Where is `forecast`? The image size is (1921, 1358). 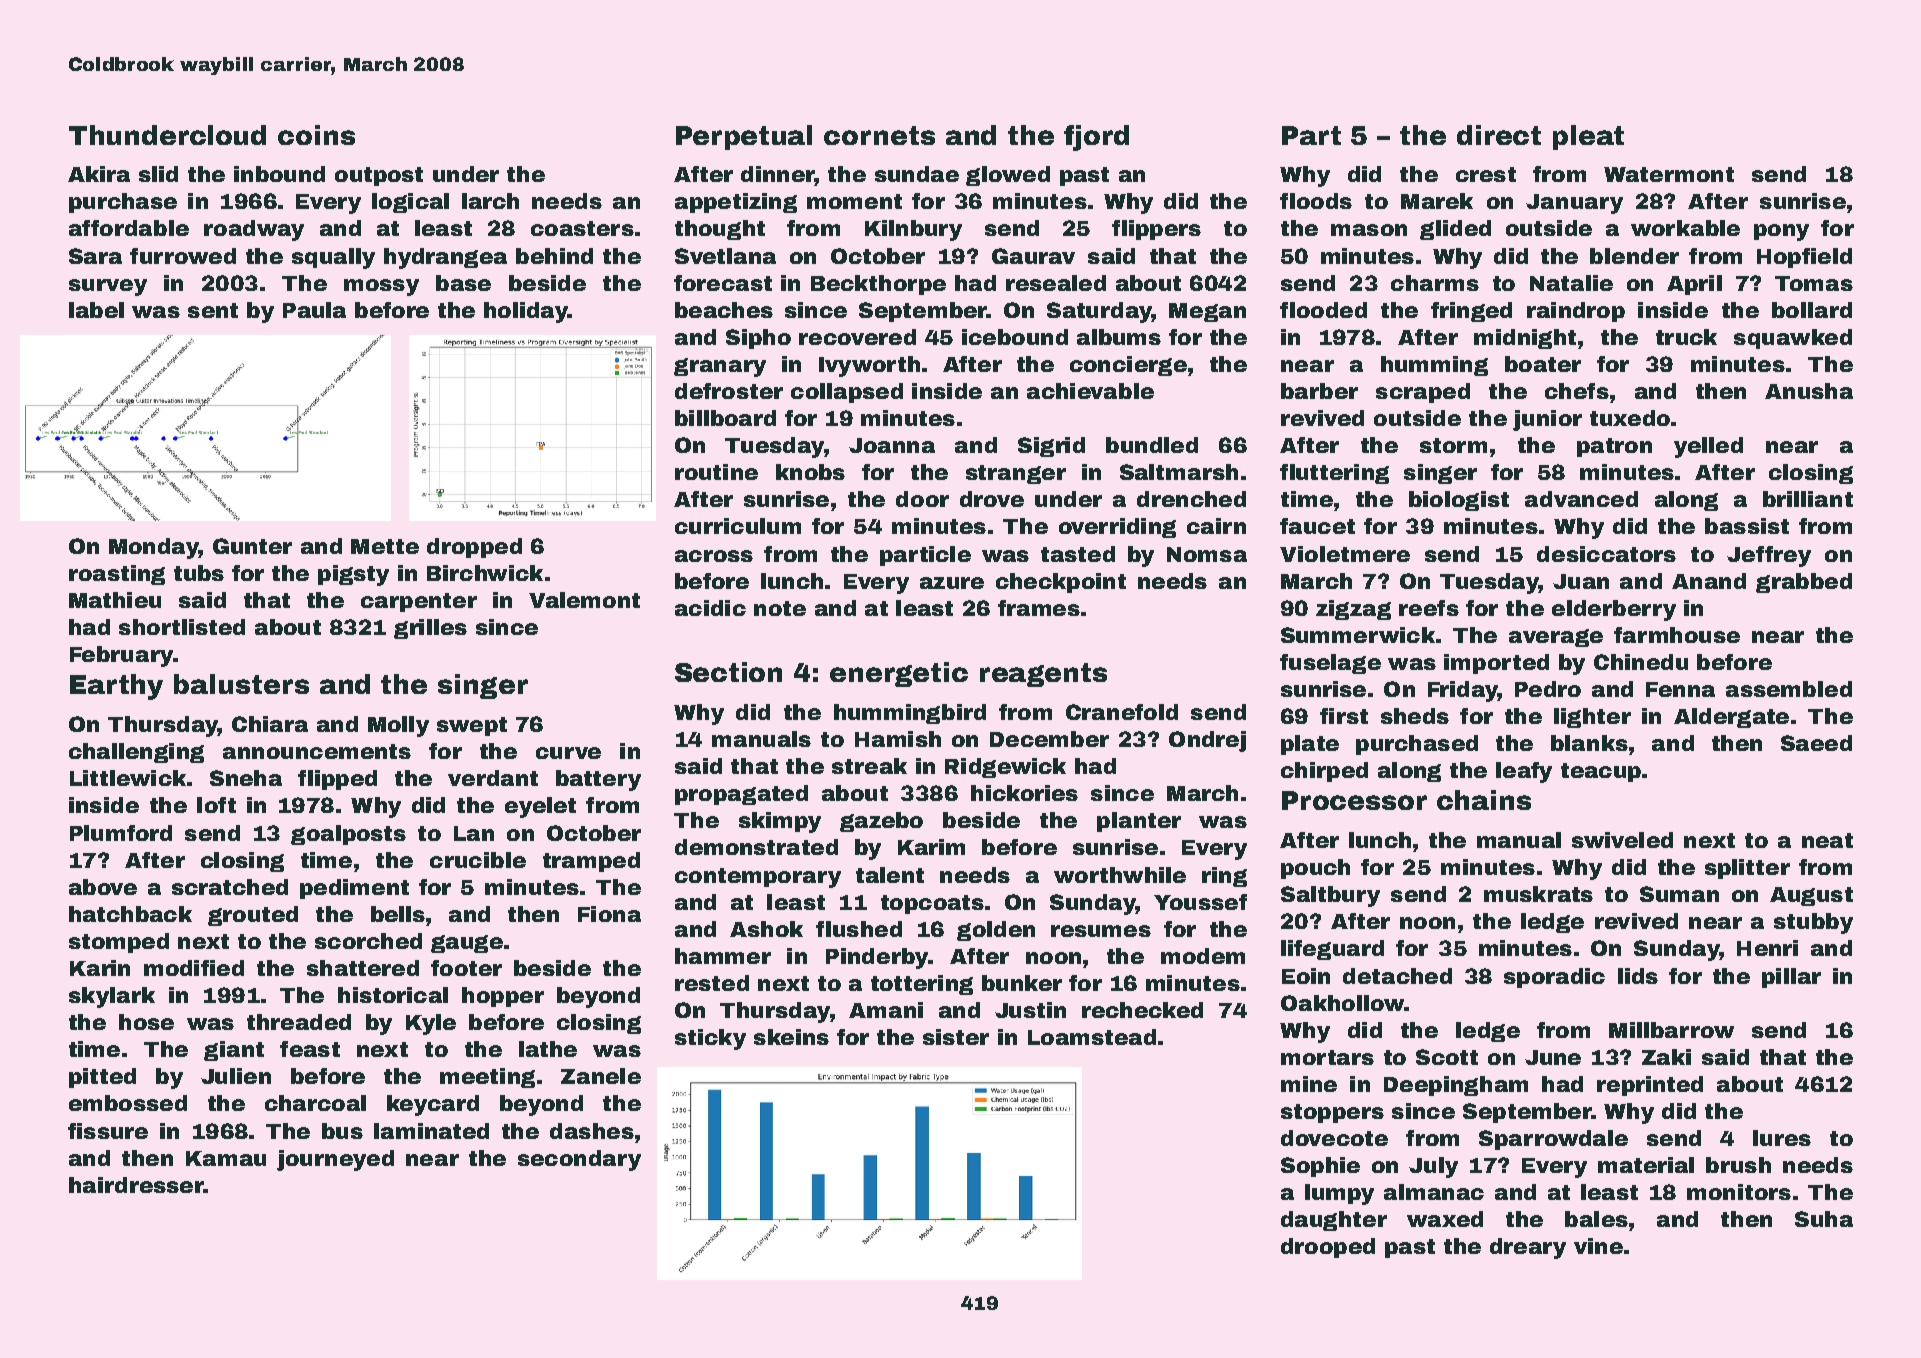 forecast is located at coordinates (723, 283).
